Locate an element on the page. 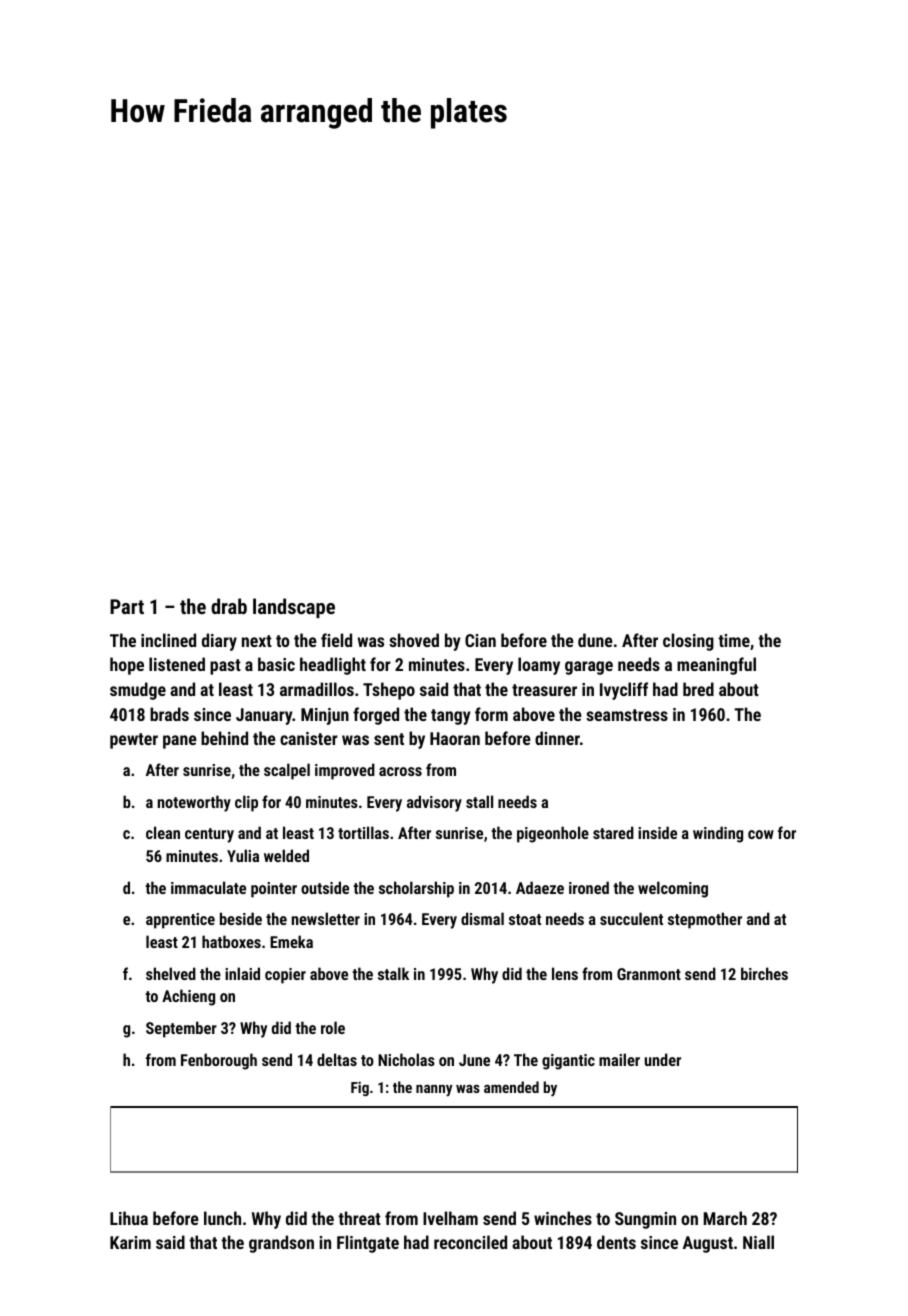  meaningful is located at coordinates (716, 666).
